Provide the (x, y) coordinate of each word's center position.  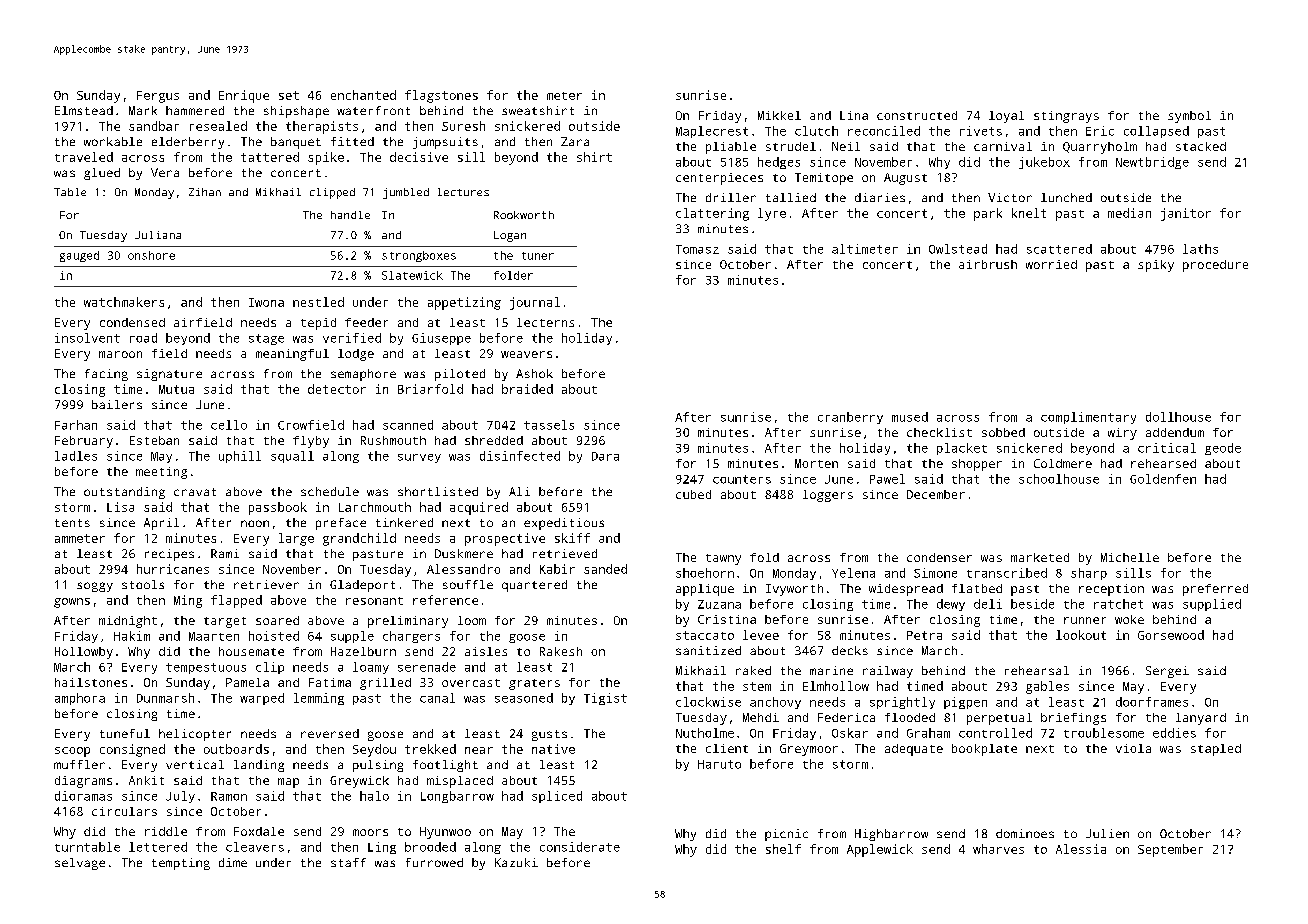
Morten (816, 463)
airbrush (988, 264)
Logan (510, 236)
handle (350, 215)
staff (348, 862)
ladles (76, 456)
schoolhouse (1059, 479)
